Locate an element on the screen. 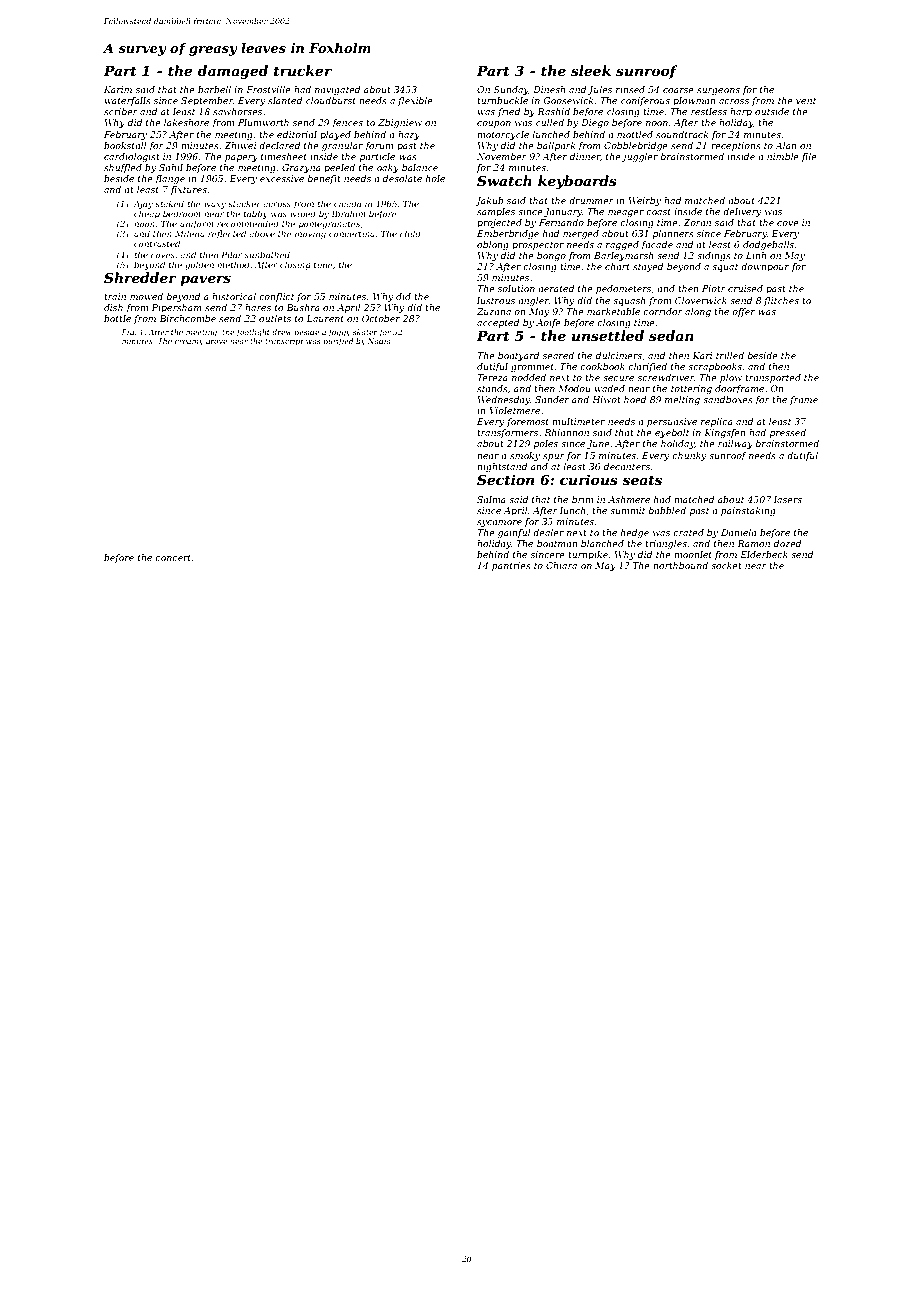 The width and height of the screenshot is (924, 1308). transported is located at coordinates (773, 378).
